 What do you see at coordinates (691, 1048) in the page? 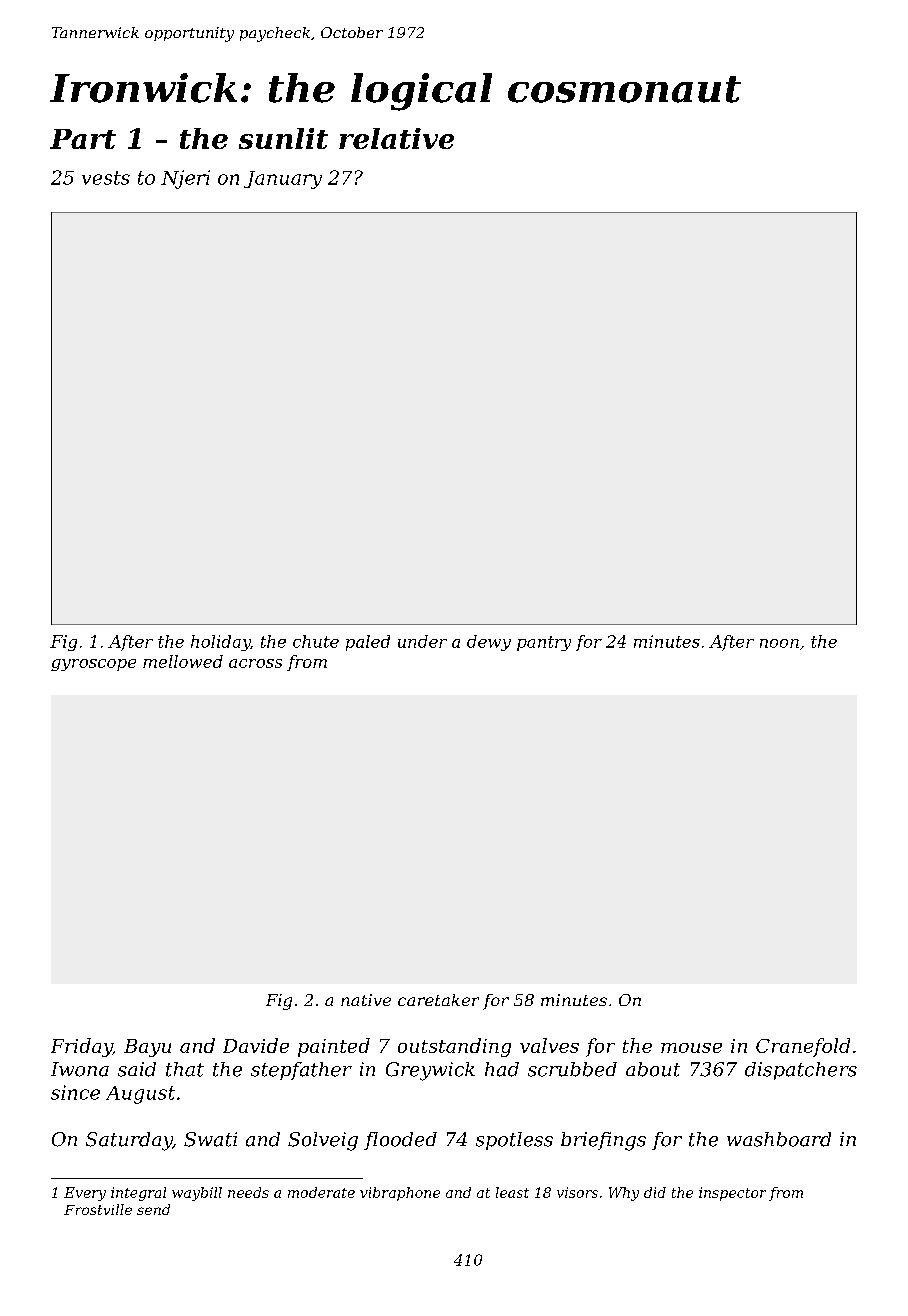
I see `mouse` at bounding box center [691, 1048].
